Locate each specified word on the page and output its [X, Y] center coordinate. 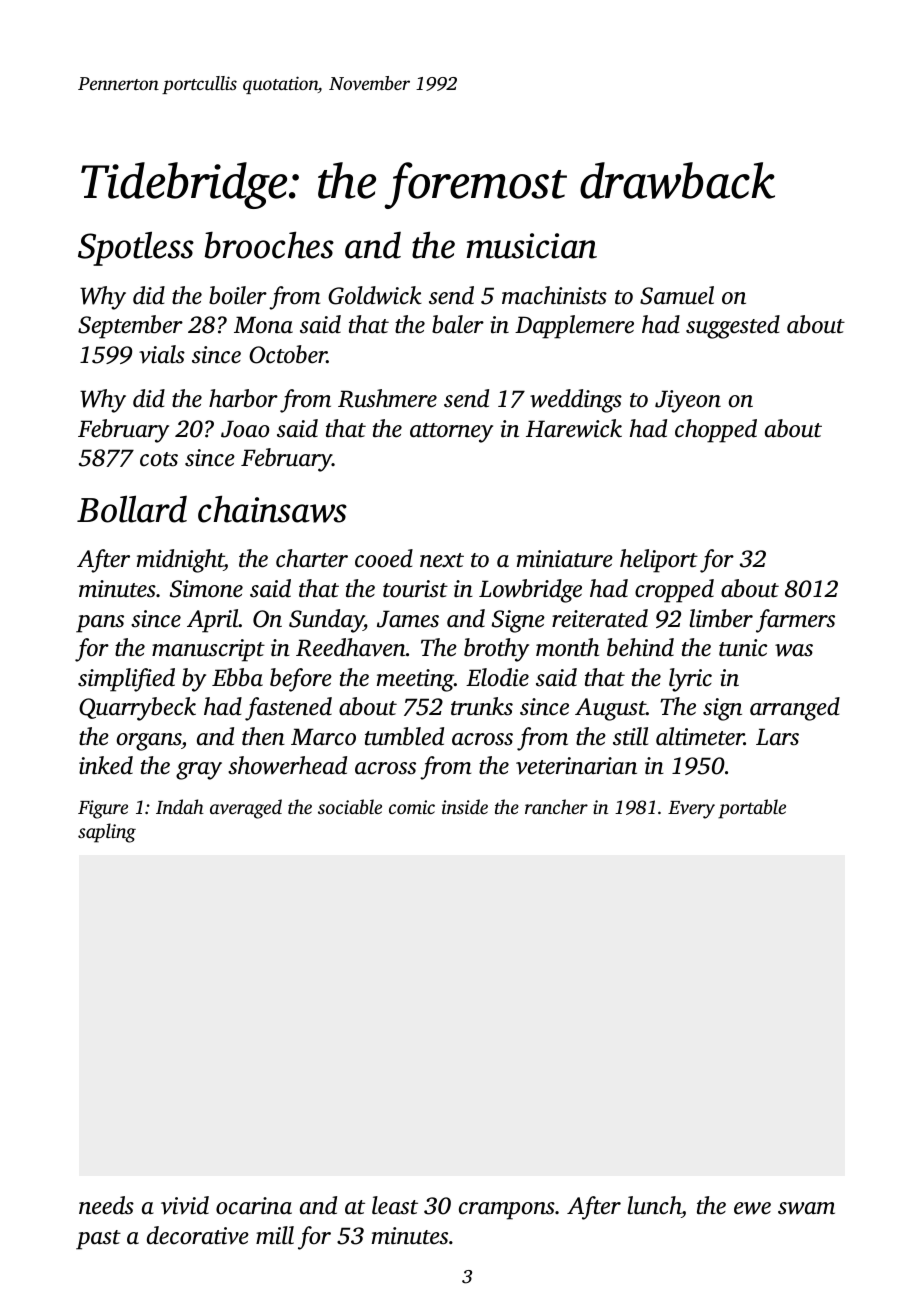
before [301, 680]
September [130, 327]
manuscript [208, 650]
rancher [556, 806]
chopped [716, 431]
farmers [795, 621]
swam [806, 1208]
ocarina [254, 1206]
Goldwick [375, 295]
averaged [246, 809]
